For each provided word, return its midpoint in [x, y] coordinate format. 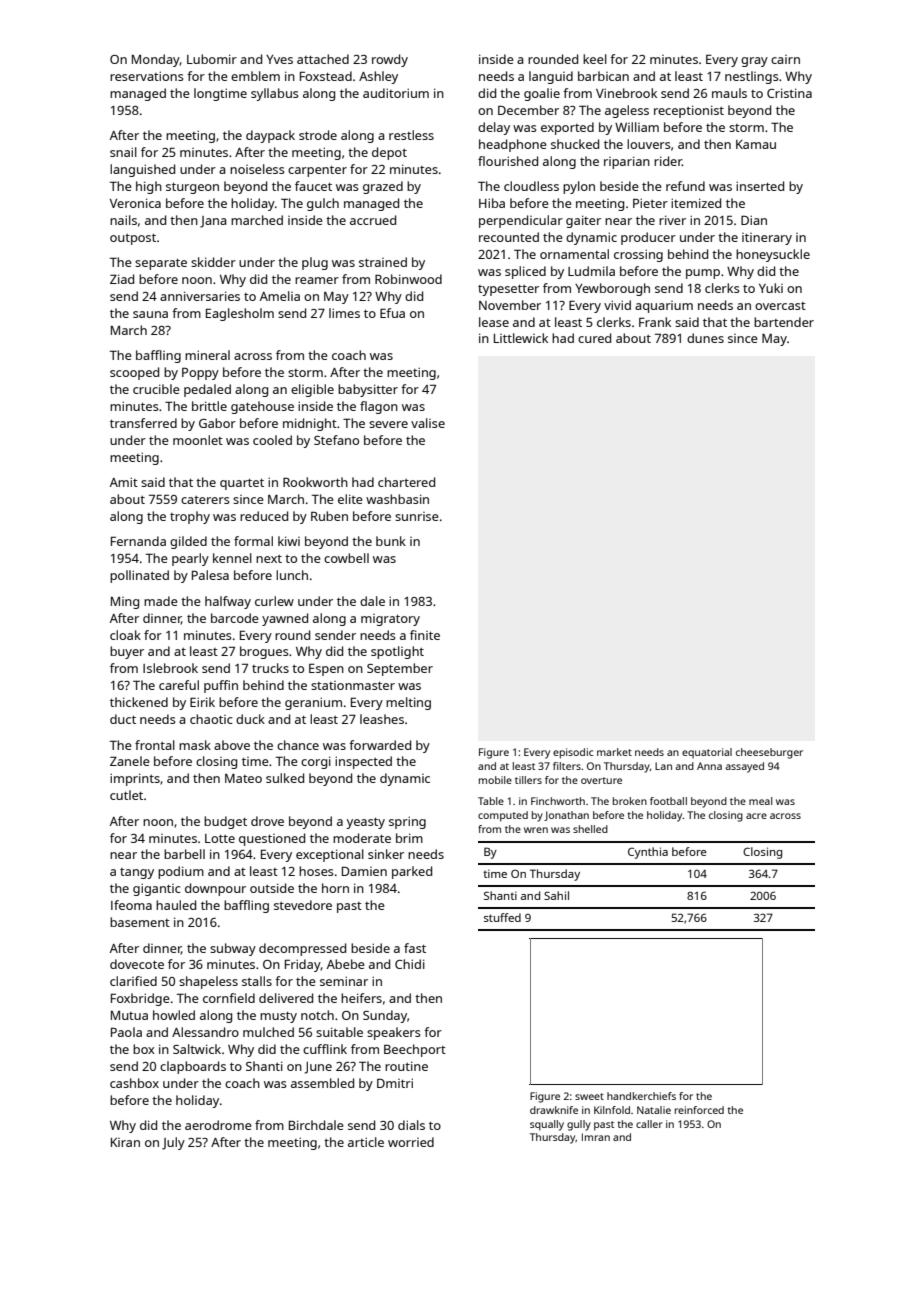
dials [411, 1125]
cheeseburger [769, 753]
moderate [362, 838]
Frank [655, 322]
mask [195, 745]
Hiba [492, 203]
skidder [213, 262]
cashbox [134, 1083]
